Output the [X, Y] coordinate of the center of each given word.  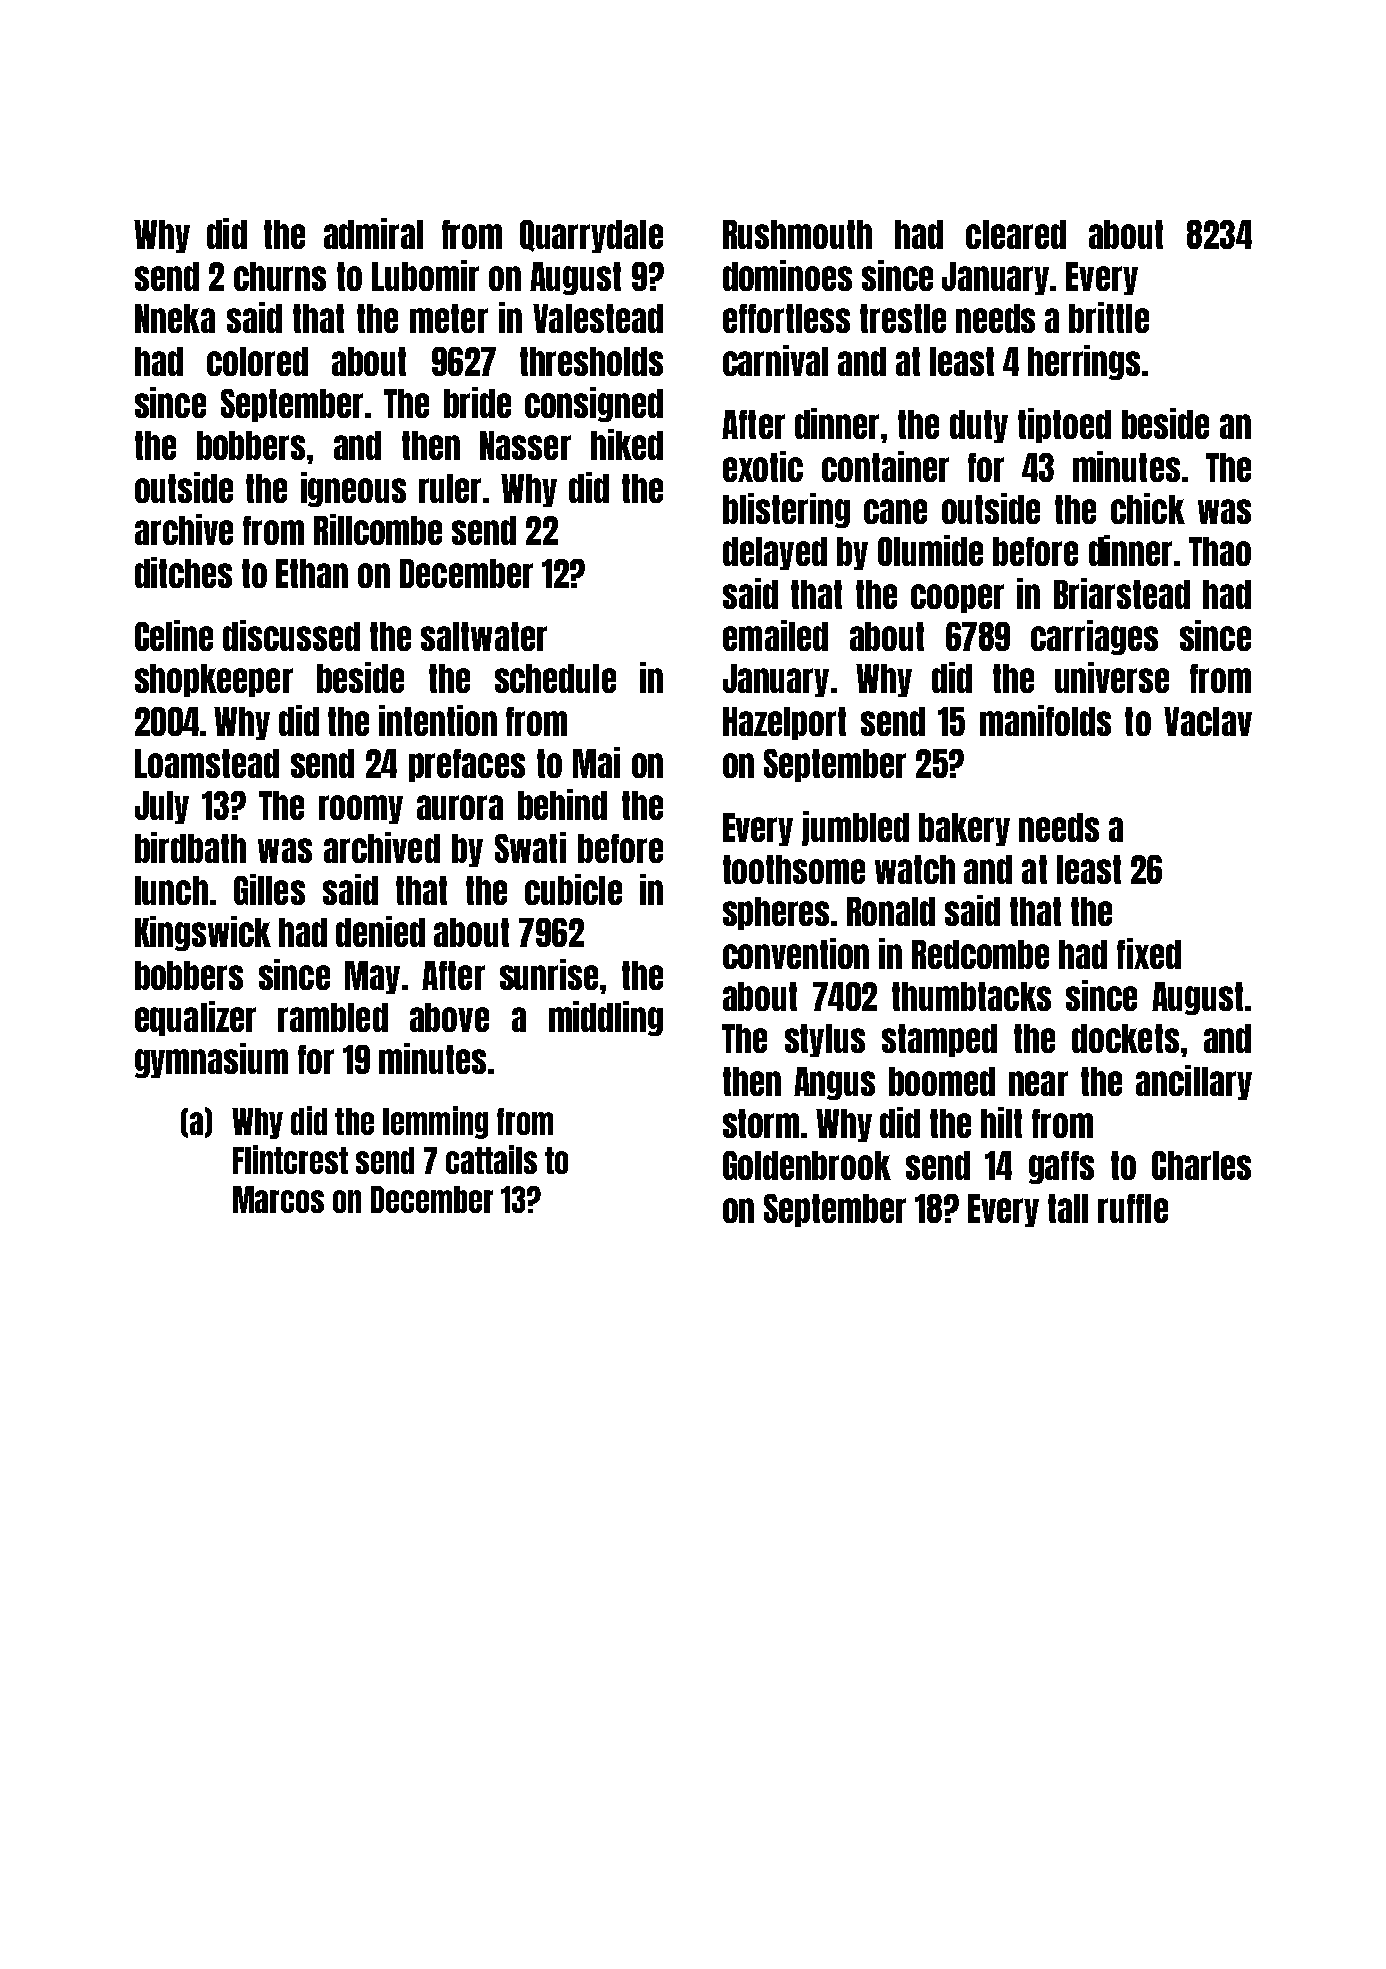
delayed [775, 553]
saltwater [484, 636]
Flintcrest [290, 1159]
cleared [1016, 234]
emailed [775, 635]
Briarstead [1122, 593]
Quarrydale [591, 236]
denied [380, 931]
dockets [1125, 1038]
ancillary [1194, 1082]
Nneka [175, 318]
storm [761, 1123]
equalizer [195, 1018]
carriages [1094, 637]
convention [796, 953]
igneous [353, 489]
